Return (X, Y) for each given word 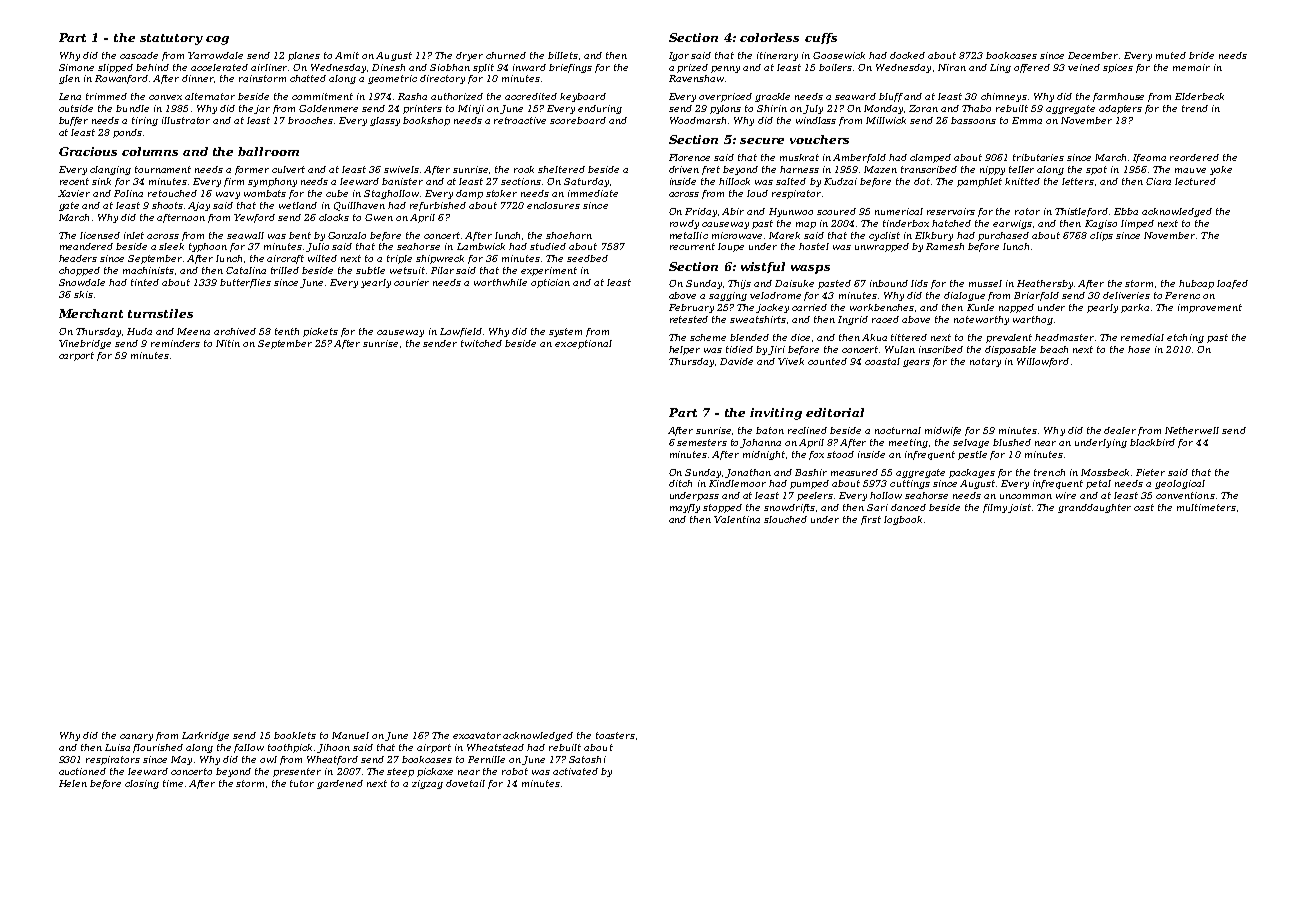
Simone (76, 67)
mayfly (685, 508)
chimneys (1004, 97)
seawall (245, 235)
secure (762, 141)
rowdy (684, 224)
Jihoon (333, 748)
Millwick (886, 120)
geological (1180, 484)
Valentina (737, 519)
